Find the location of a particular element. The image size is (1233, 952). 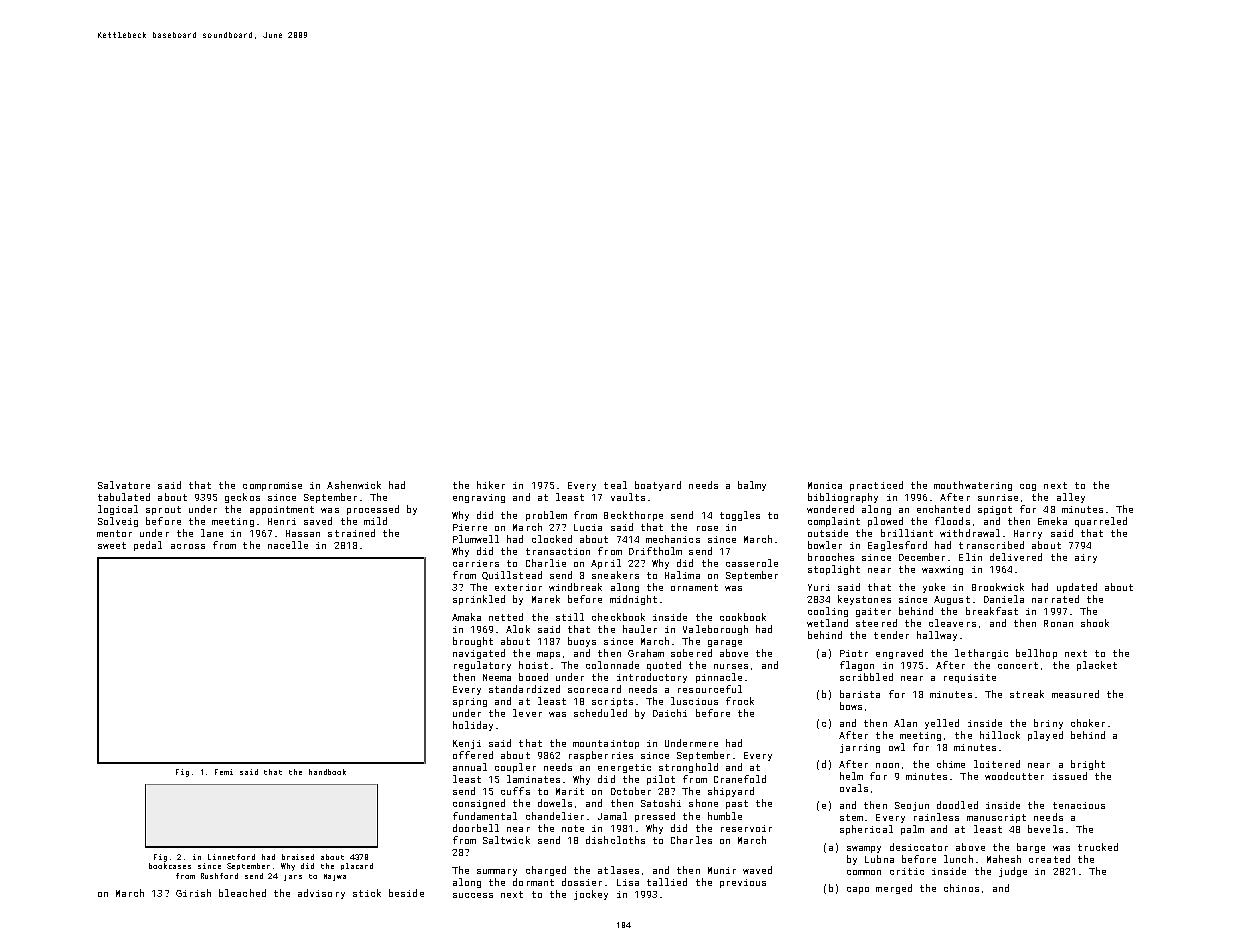

cookbook is located at coordinates (743, 617).
